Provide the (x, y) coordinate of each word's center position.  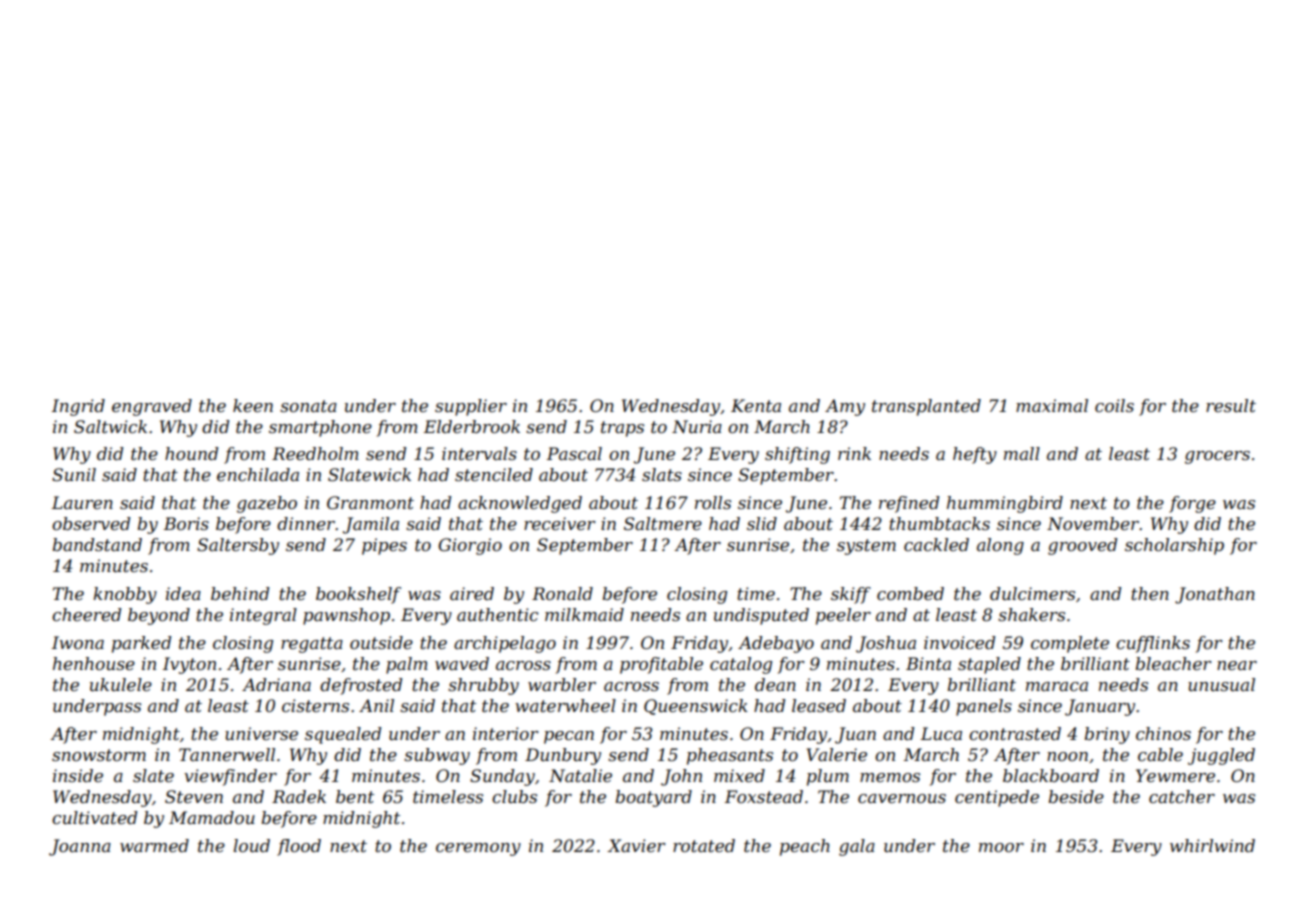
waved (462, 663)
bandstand (97, 544)
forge (1192, 504)
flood (299, 847)
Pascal (574, 453)
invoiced (959, 642)
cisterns (315, 705)
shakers (1031, 614)
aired (472, 593)
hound (191, 453)
